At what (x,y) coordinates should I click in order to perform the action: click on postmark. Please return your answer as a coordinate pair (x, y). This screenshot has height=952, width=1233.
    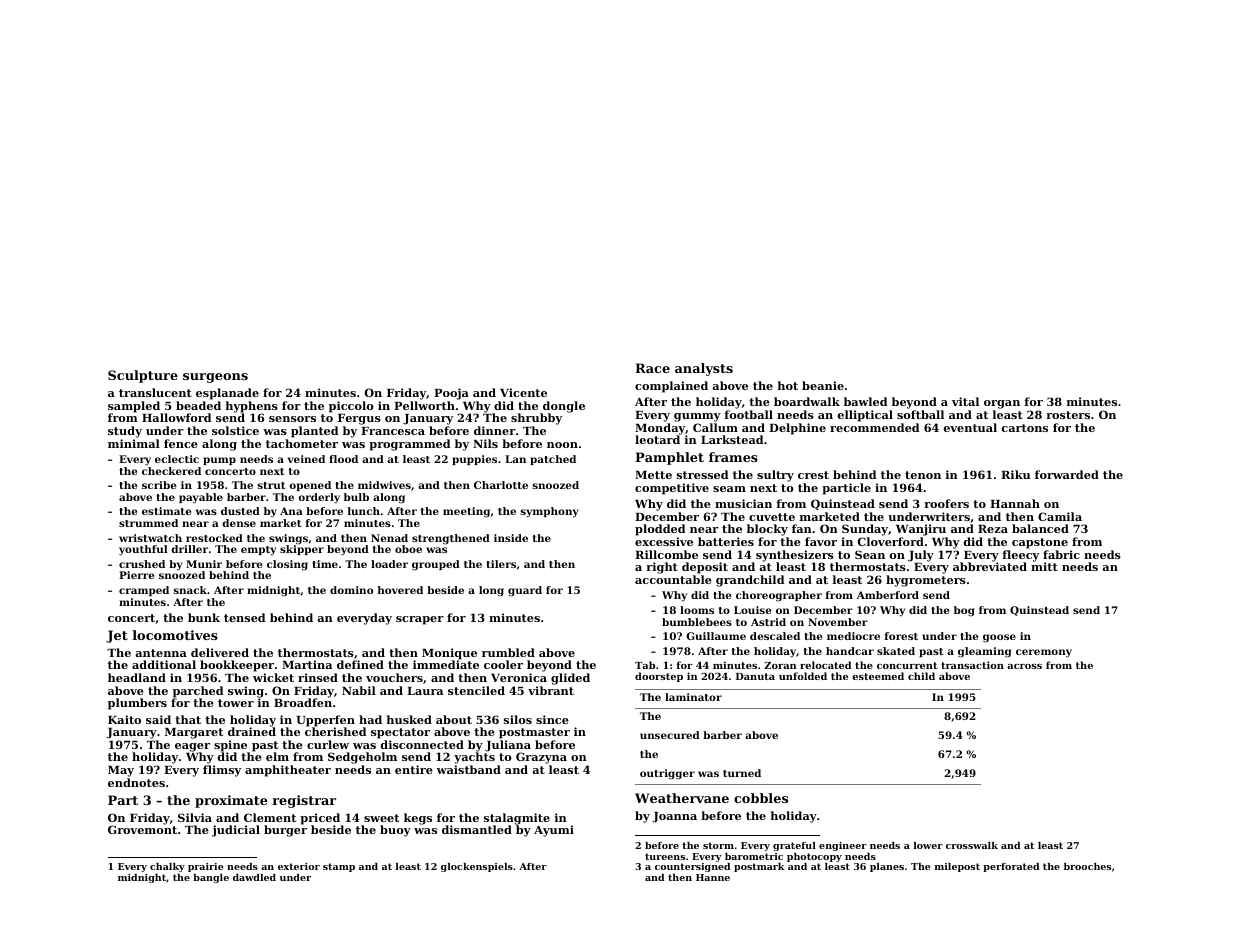
    Looking at the image, I should click on (759, 867).
